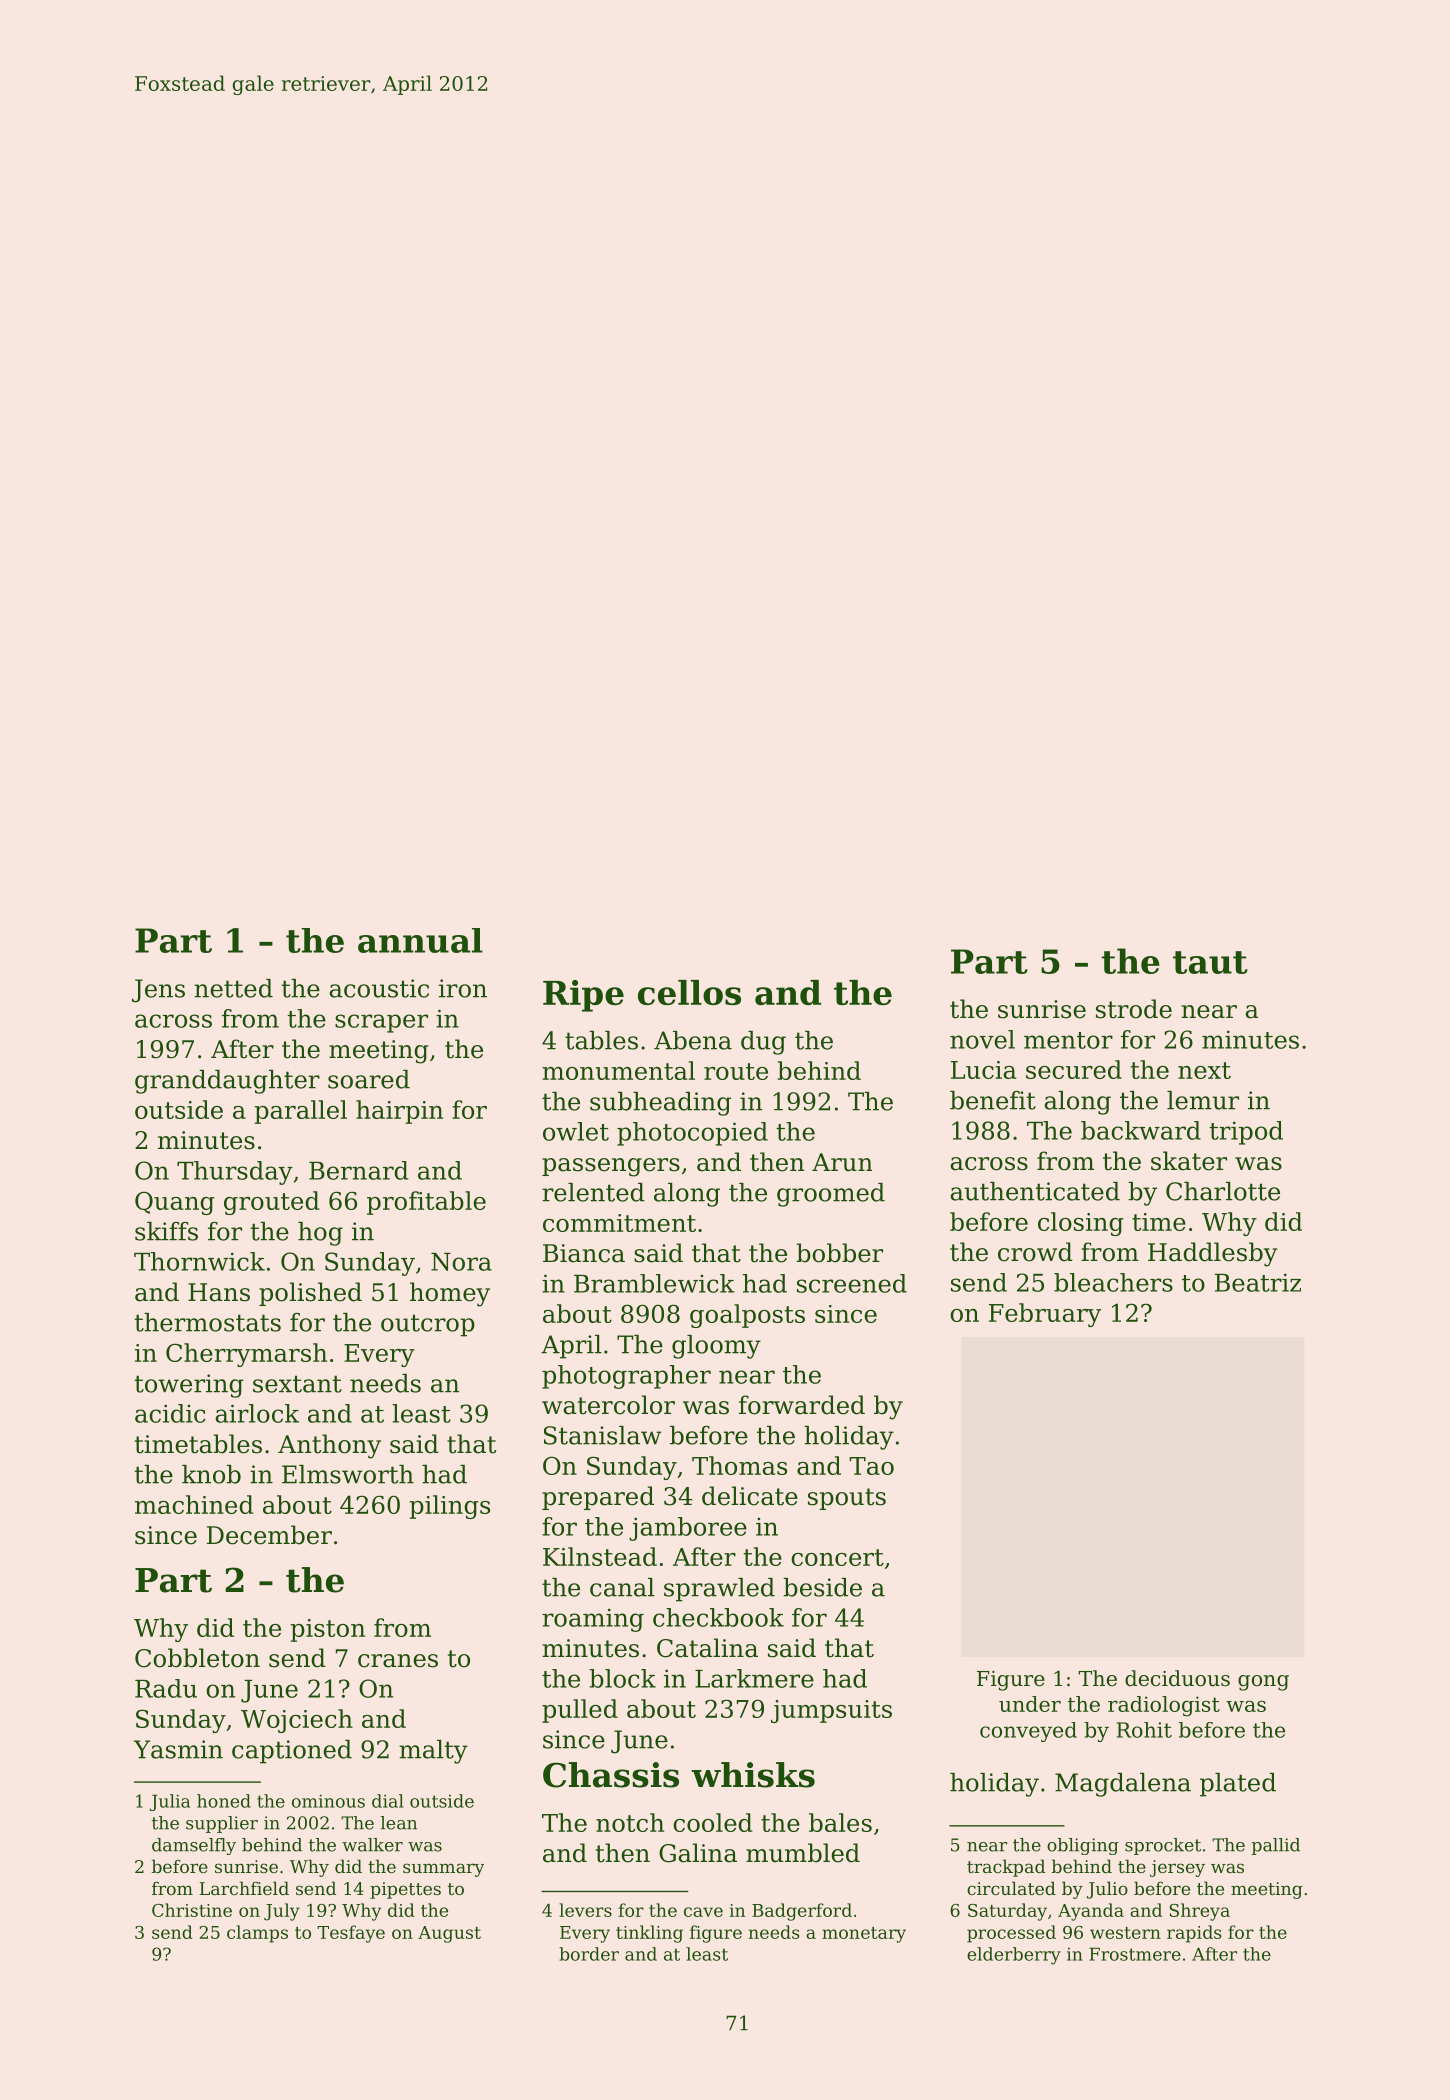 This document has width=1450, height=2100. What do you see at coordinates (433, 1752) in the document?
I see `malty` at bounding box center [433, 1752].
